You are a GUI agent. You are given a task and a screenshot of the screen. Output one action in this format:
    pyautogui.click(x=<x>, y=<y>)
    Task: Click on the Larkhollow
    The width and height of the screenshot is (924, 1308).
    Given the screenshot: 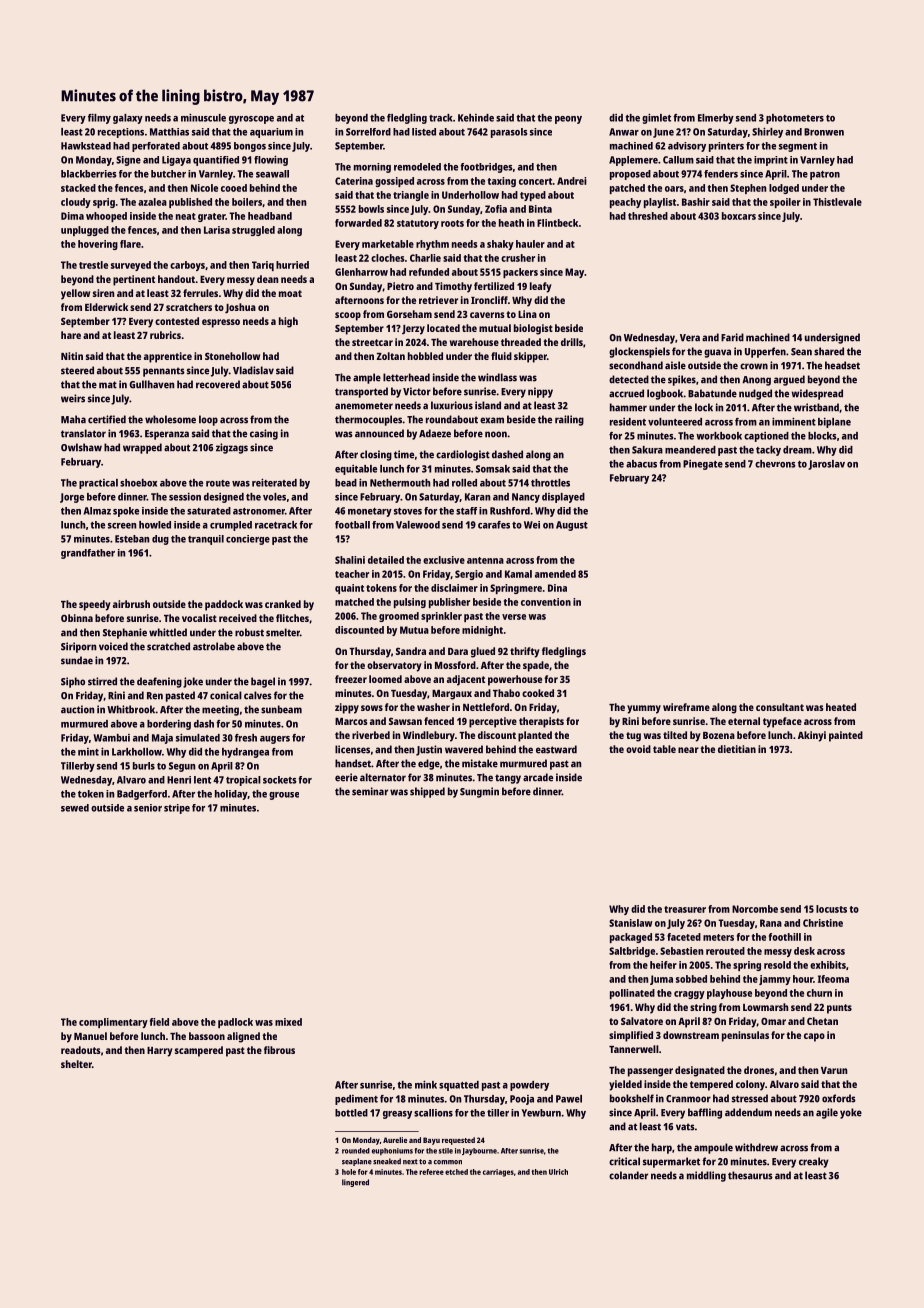 What is the action you would take?
    pyautogui.click(x=137, y=752)
